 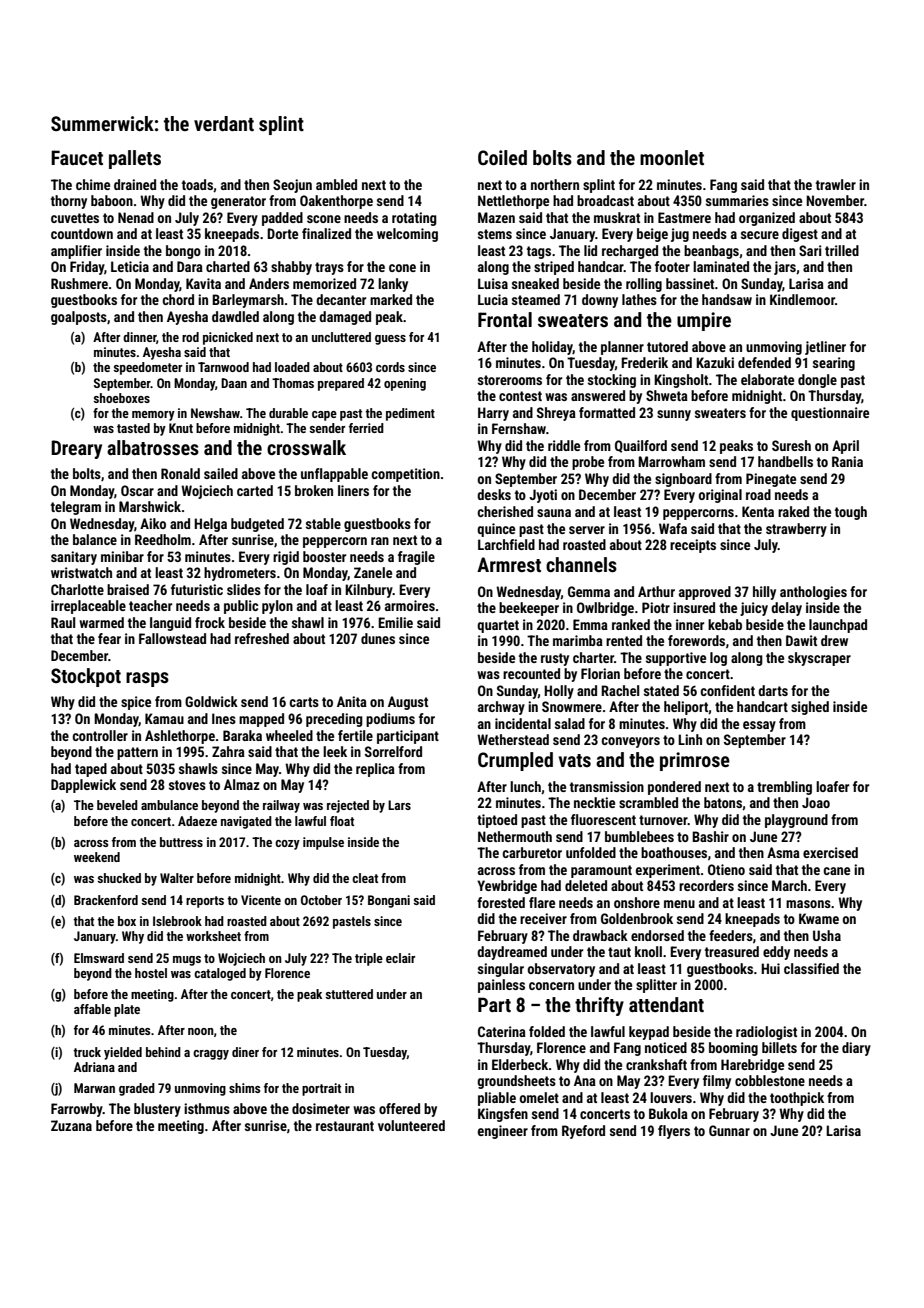 What do you see at coordinates (515, 761) in the document?
I see `Crumpled` at bounding box center [515, 761].
